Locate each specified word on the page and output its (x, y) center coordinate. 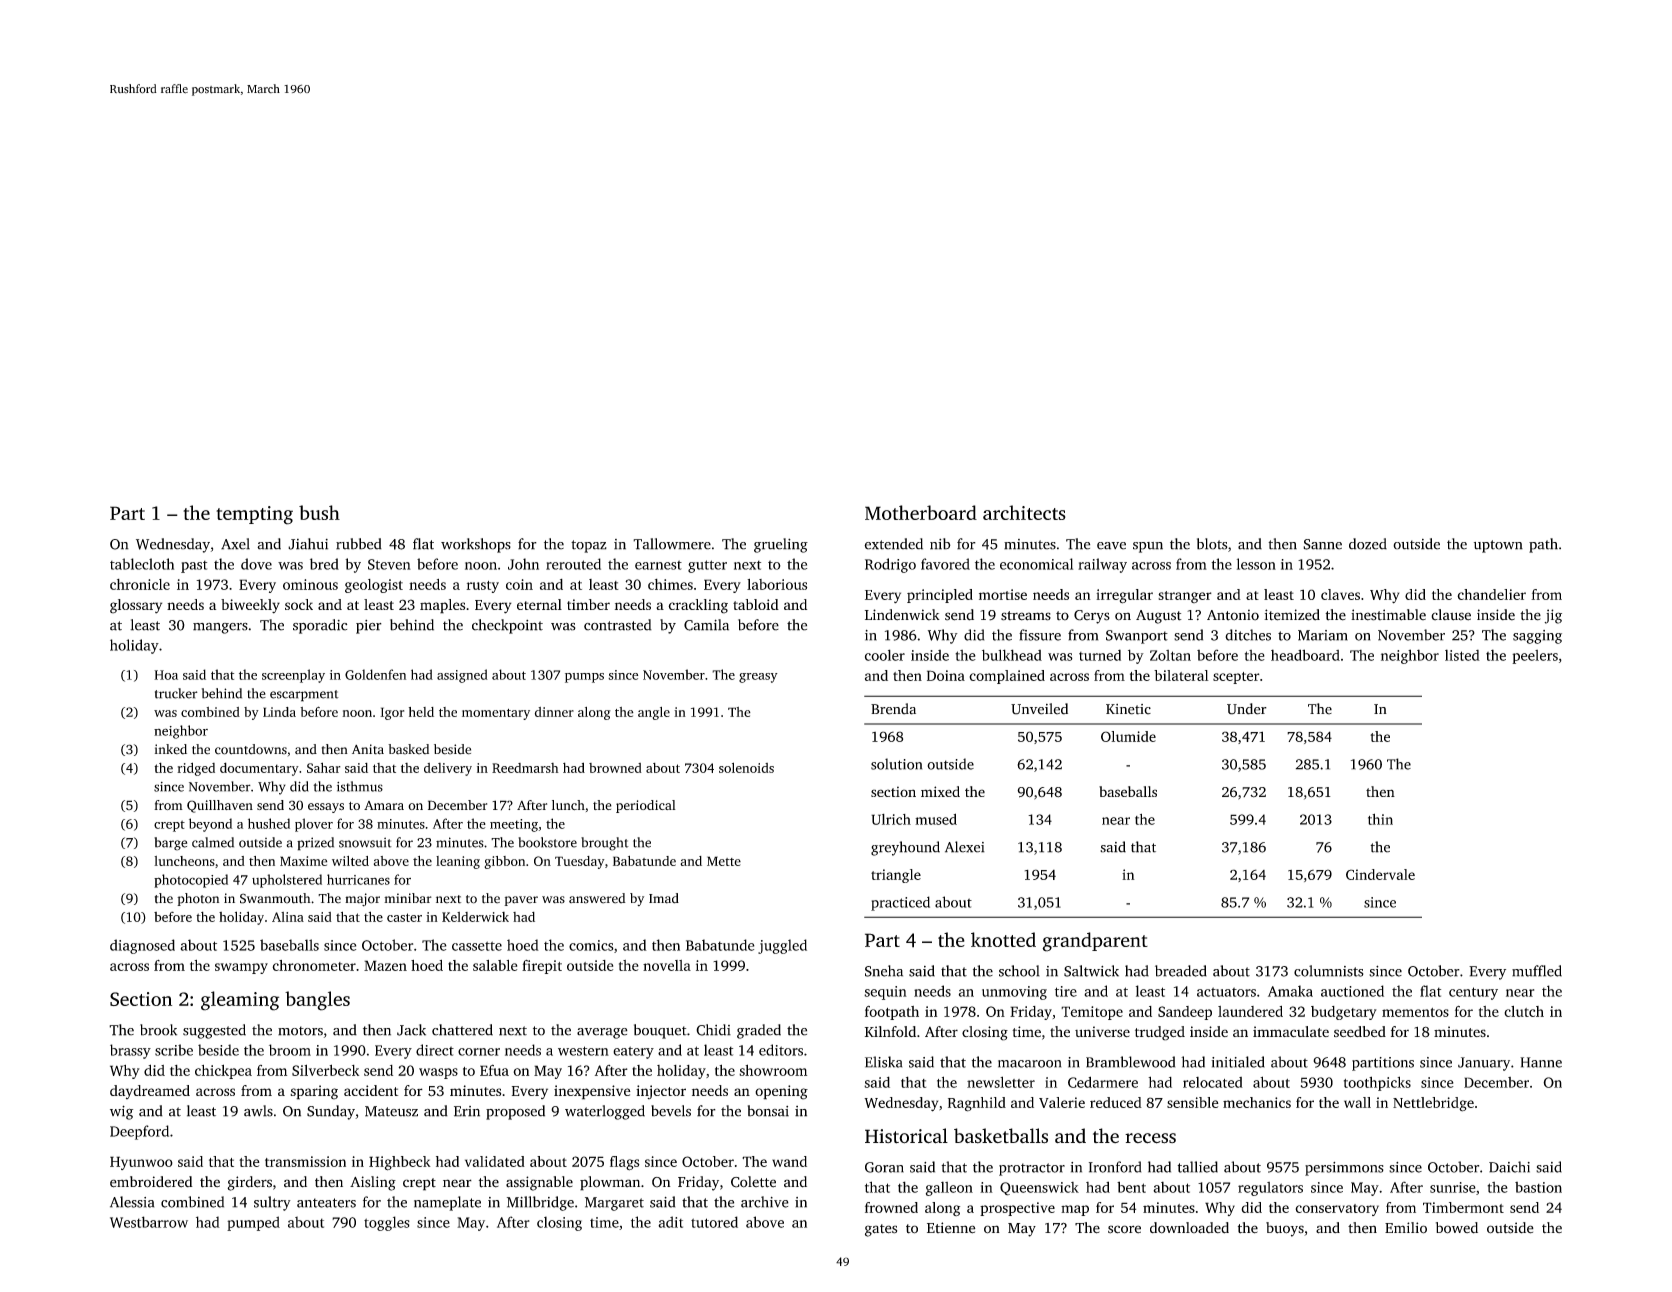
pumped (253, 1223)
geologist (374, 586)
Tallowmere (672, 544)
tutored (714, 1222)
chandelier (1491, 594)
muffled (1537, 971)
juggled (782, 946)
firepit (542, 967)
